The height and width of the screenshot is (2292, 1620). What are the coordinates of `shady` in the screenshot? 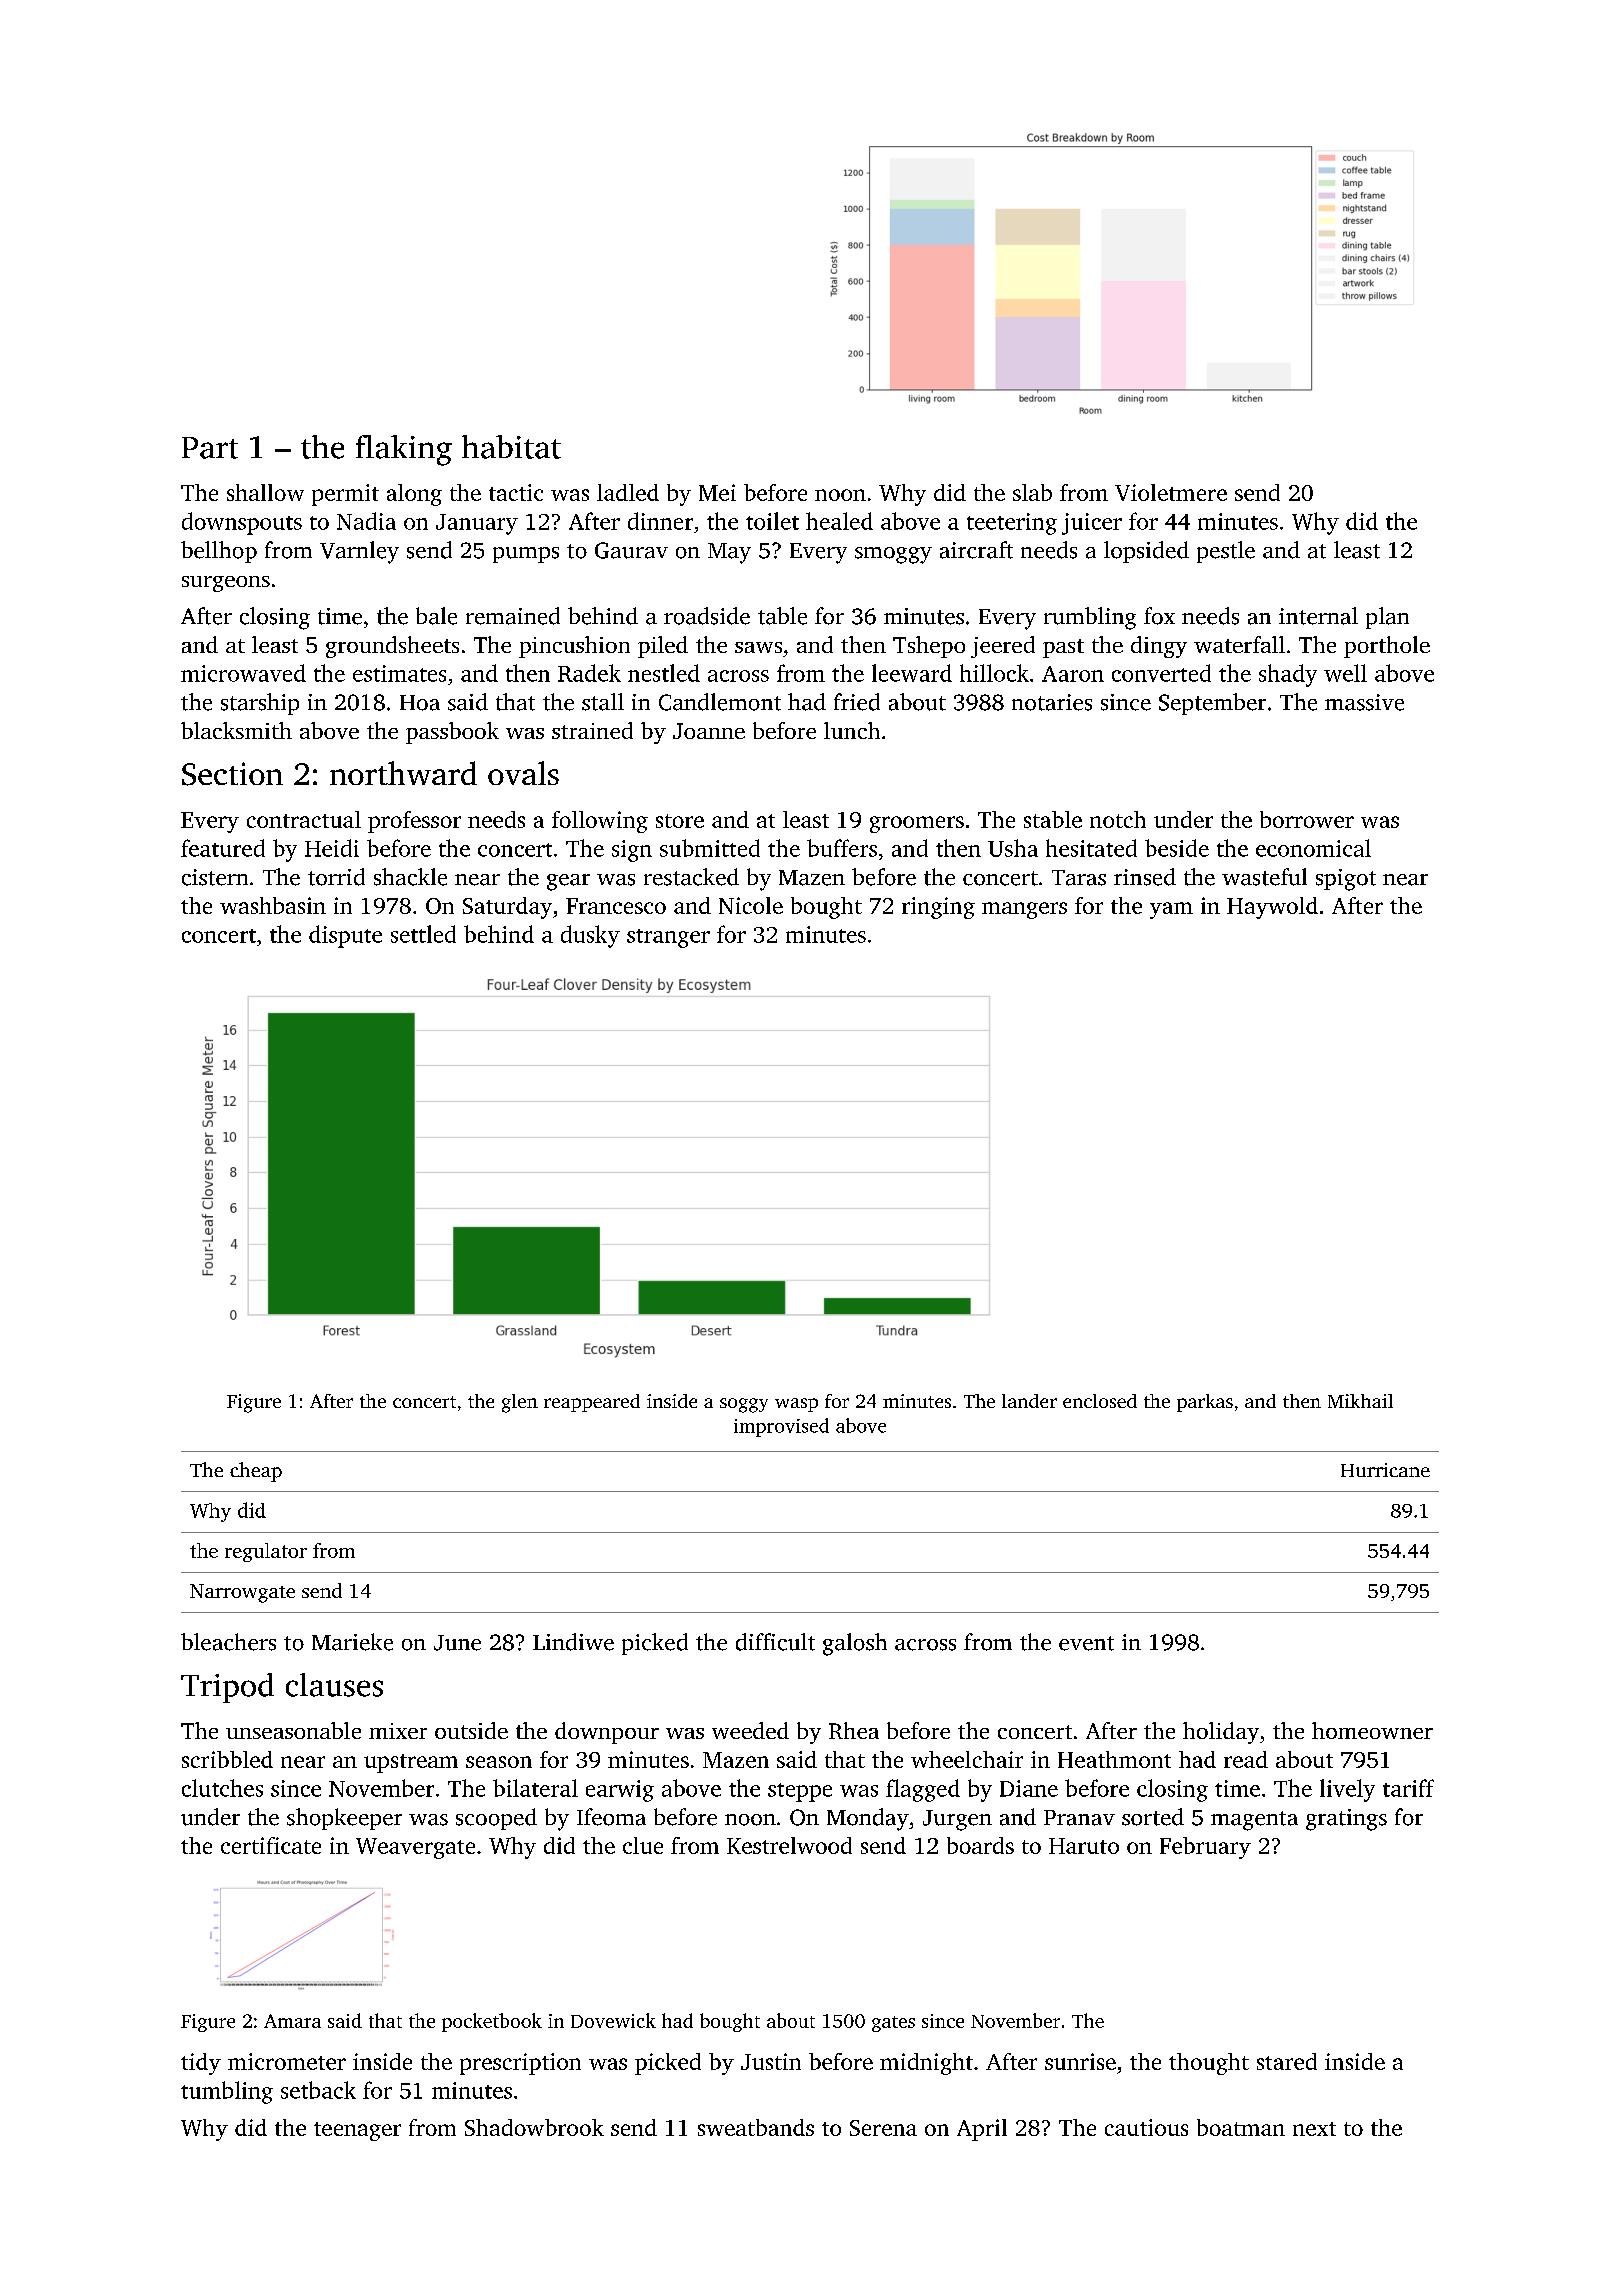 It's located at (1288, 675).
